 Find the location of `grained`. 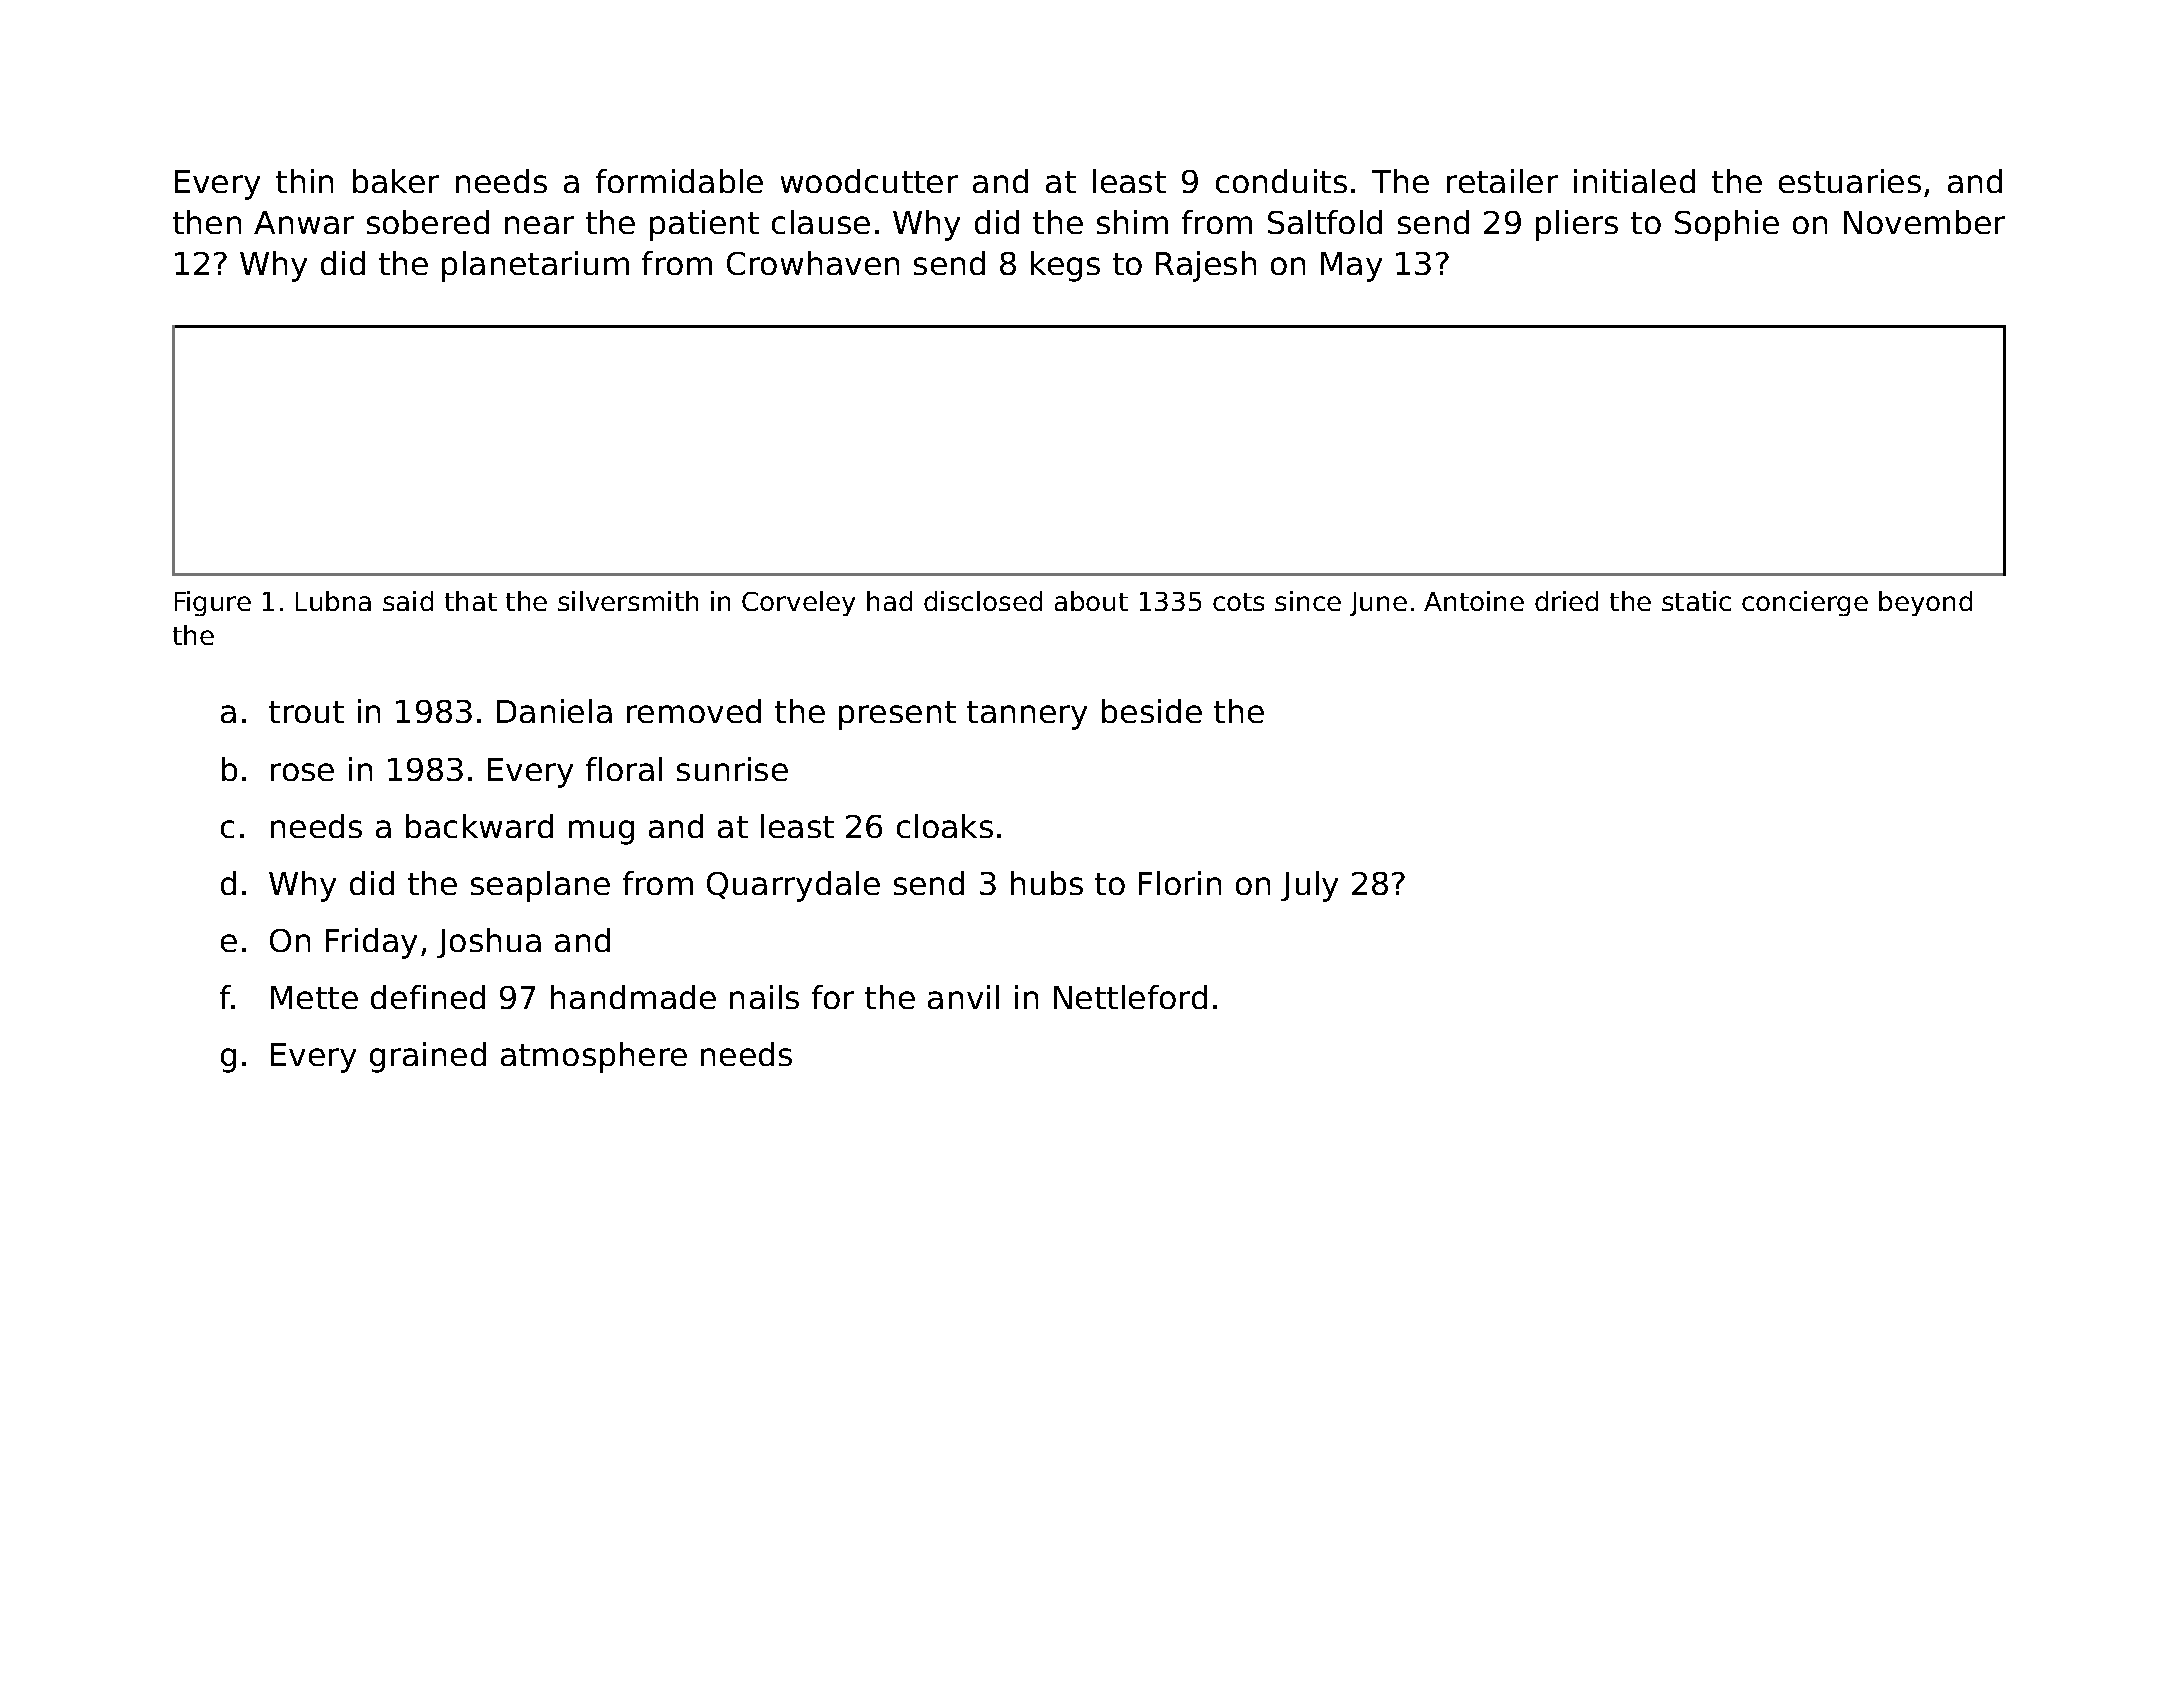

grained is located at coordinates (428, 1057).
